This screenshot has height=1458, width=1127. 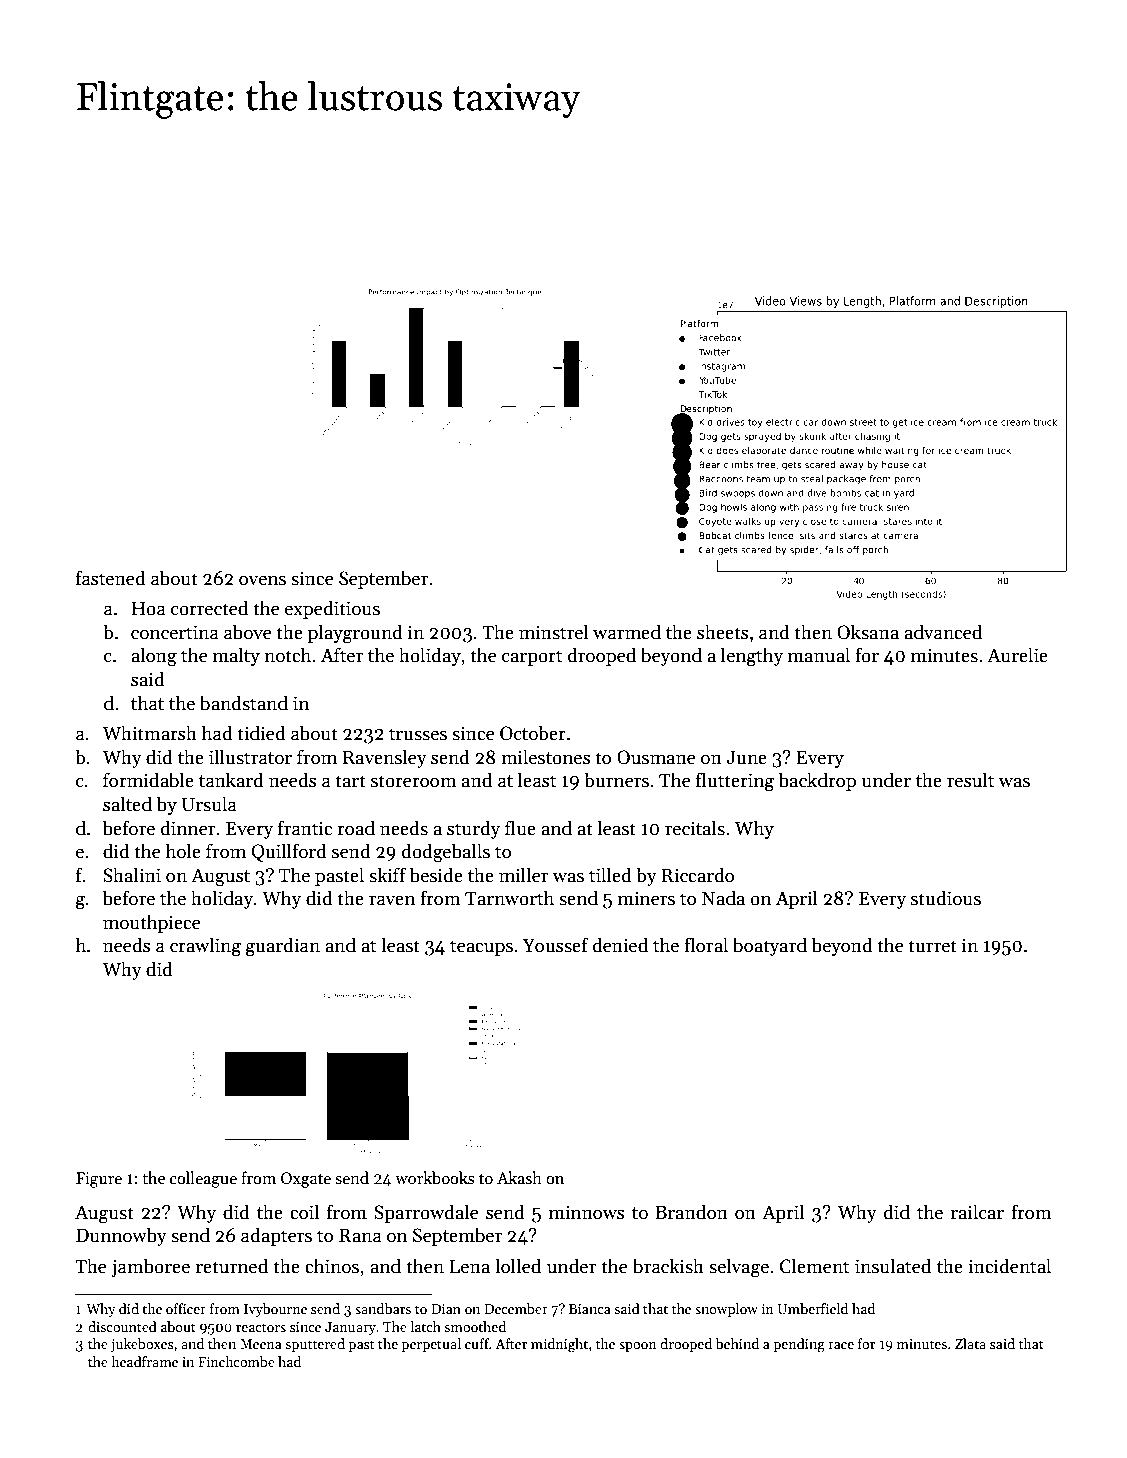 I want to click on minnows, so click(x=586, y=1212).
